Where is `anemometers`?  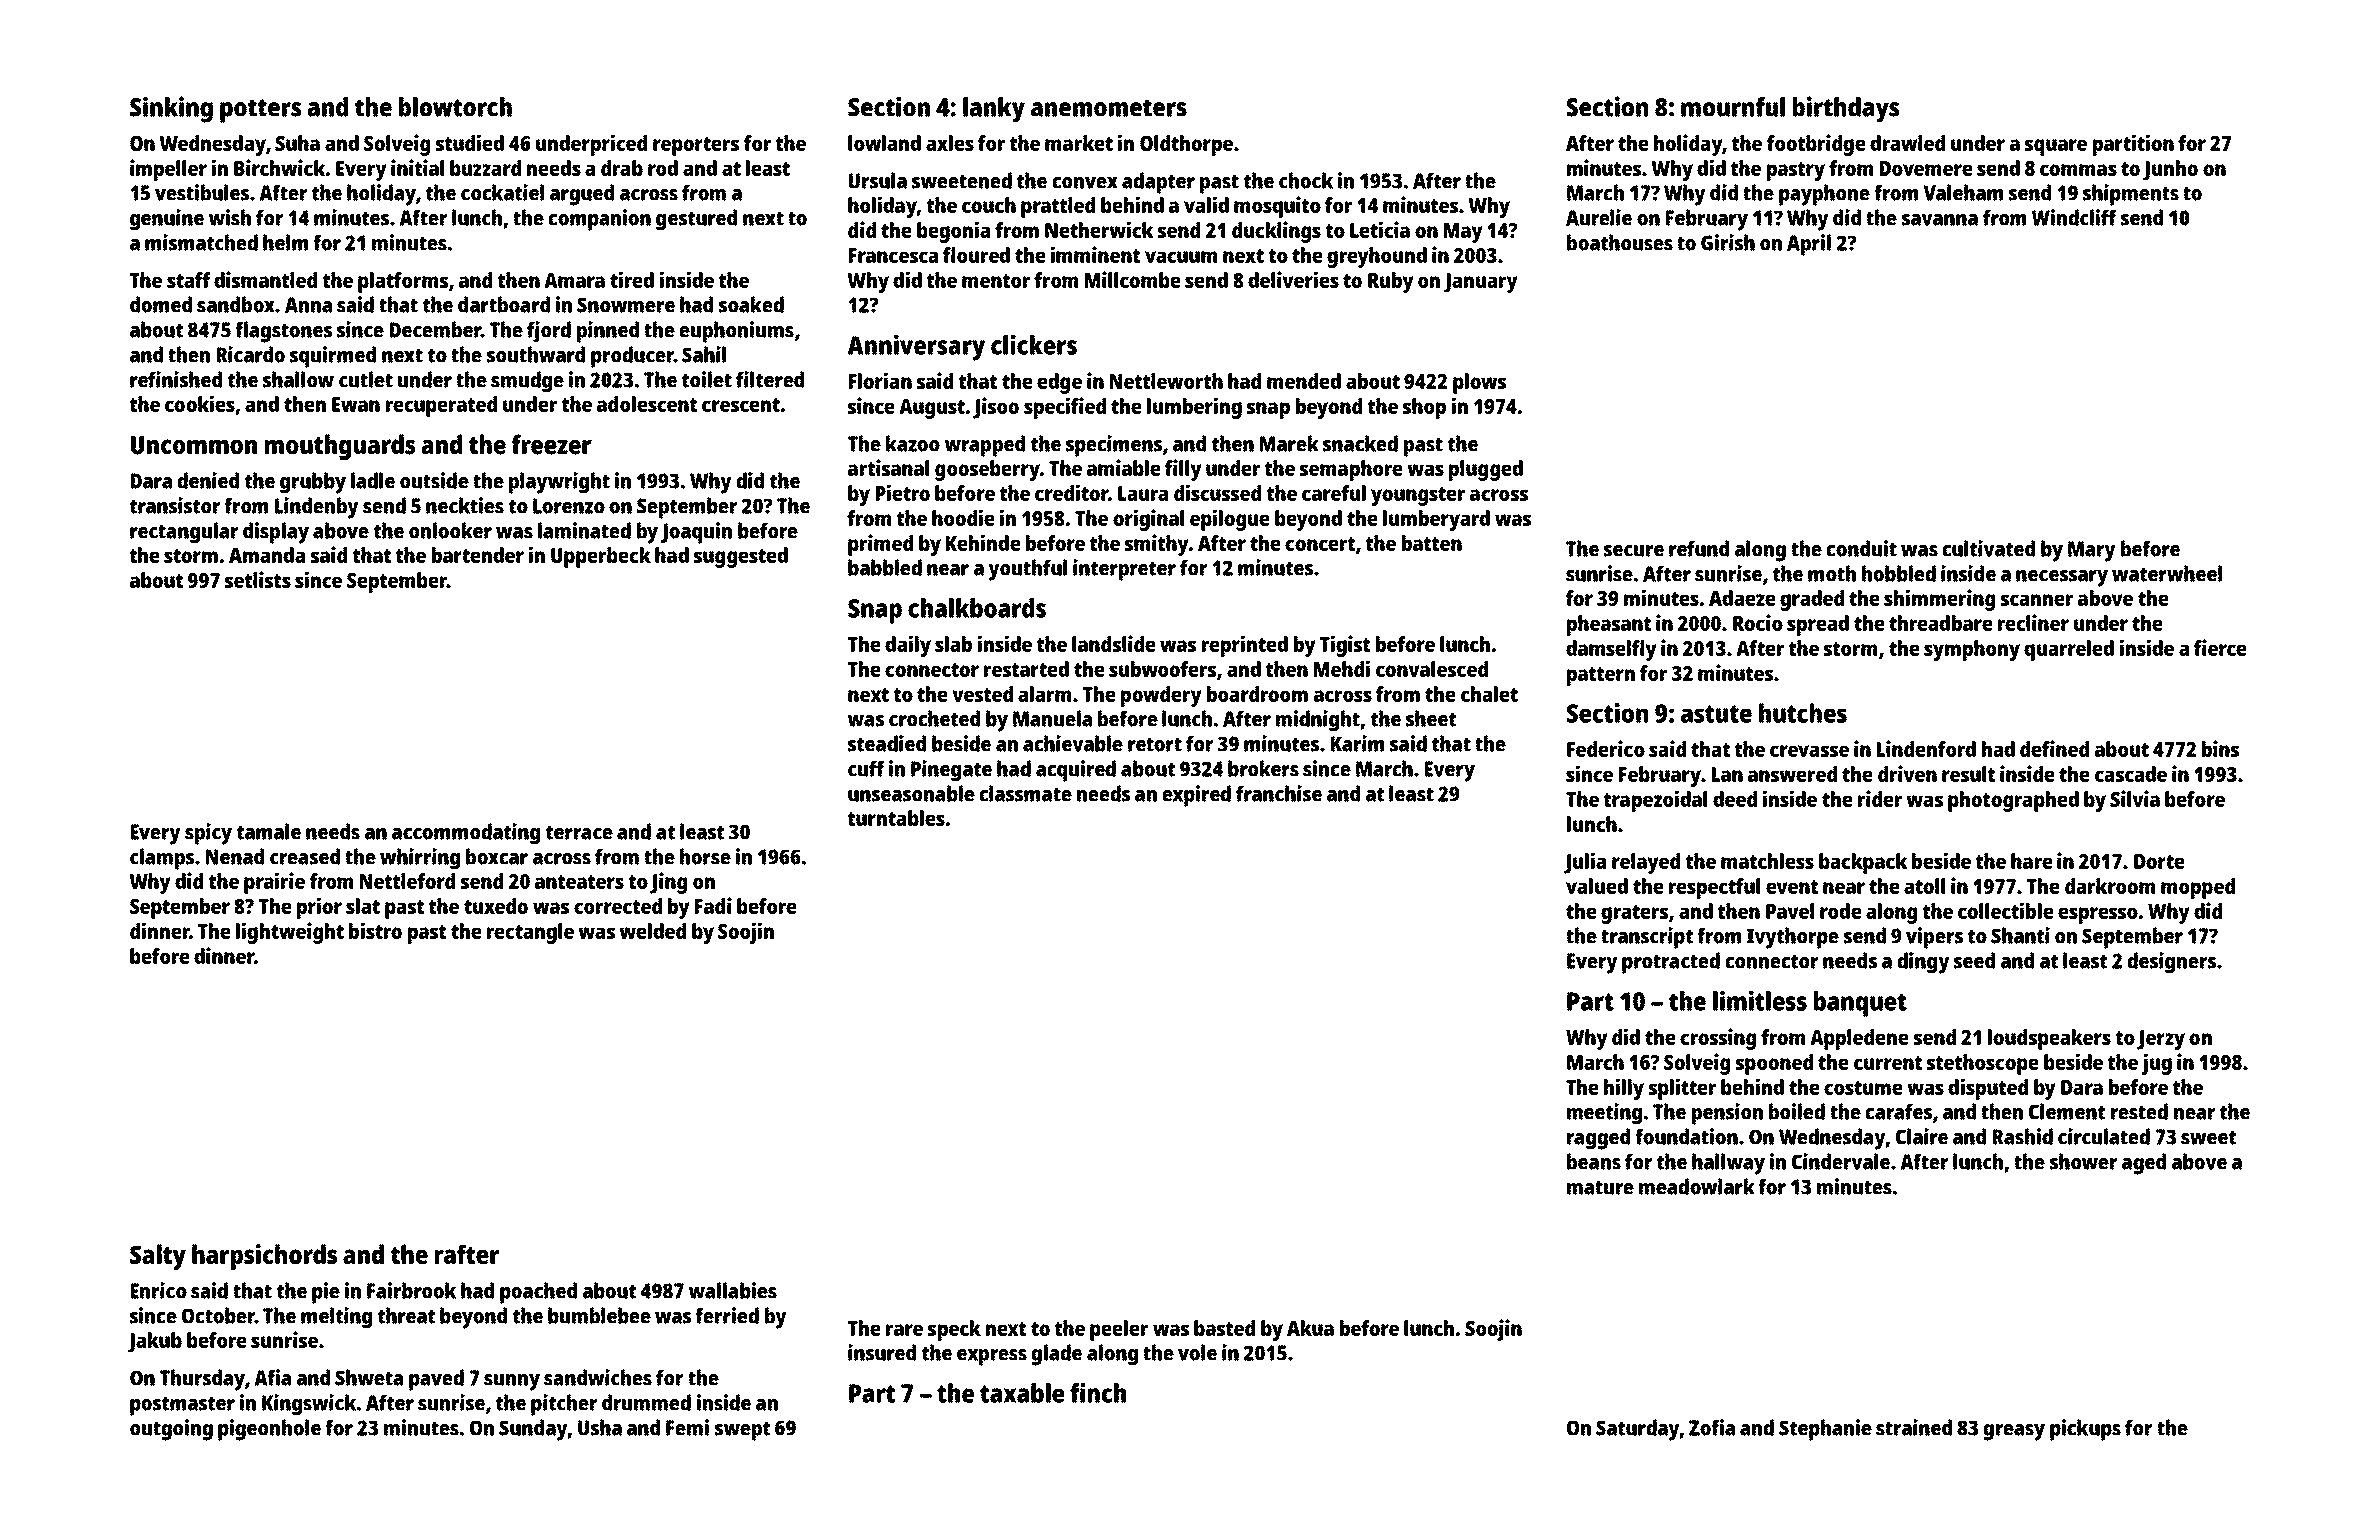 anemometers is located at coordinates (1109, 108).
